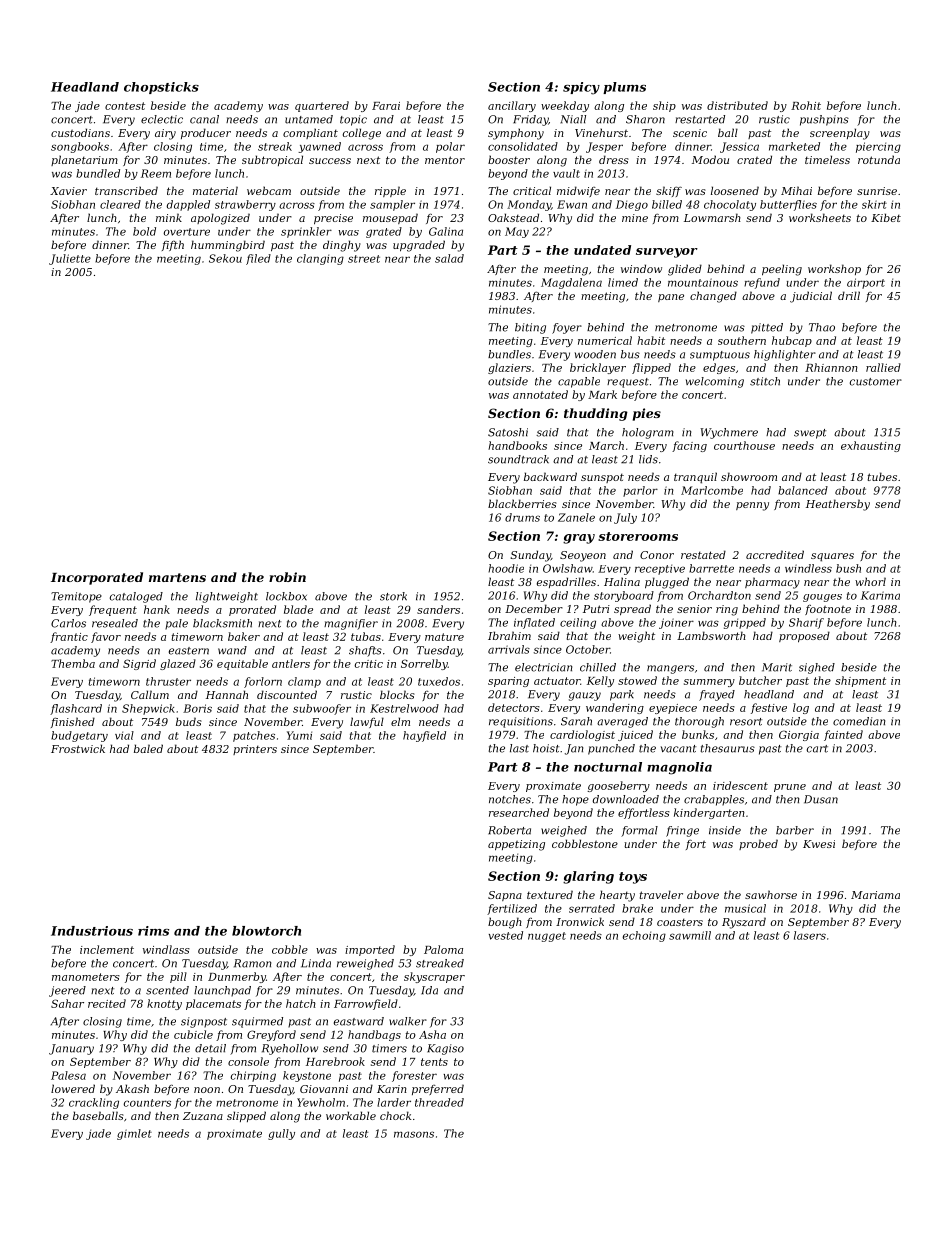  Describe the element at coordinates (795, 830) in the screenshot. I see `barber` at that location.
